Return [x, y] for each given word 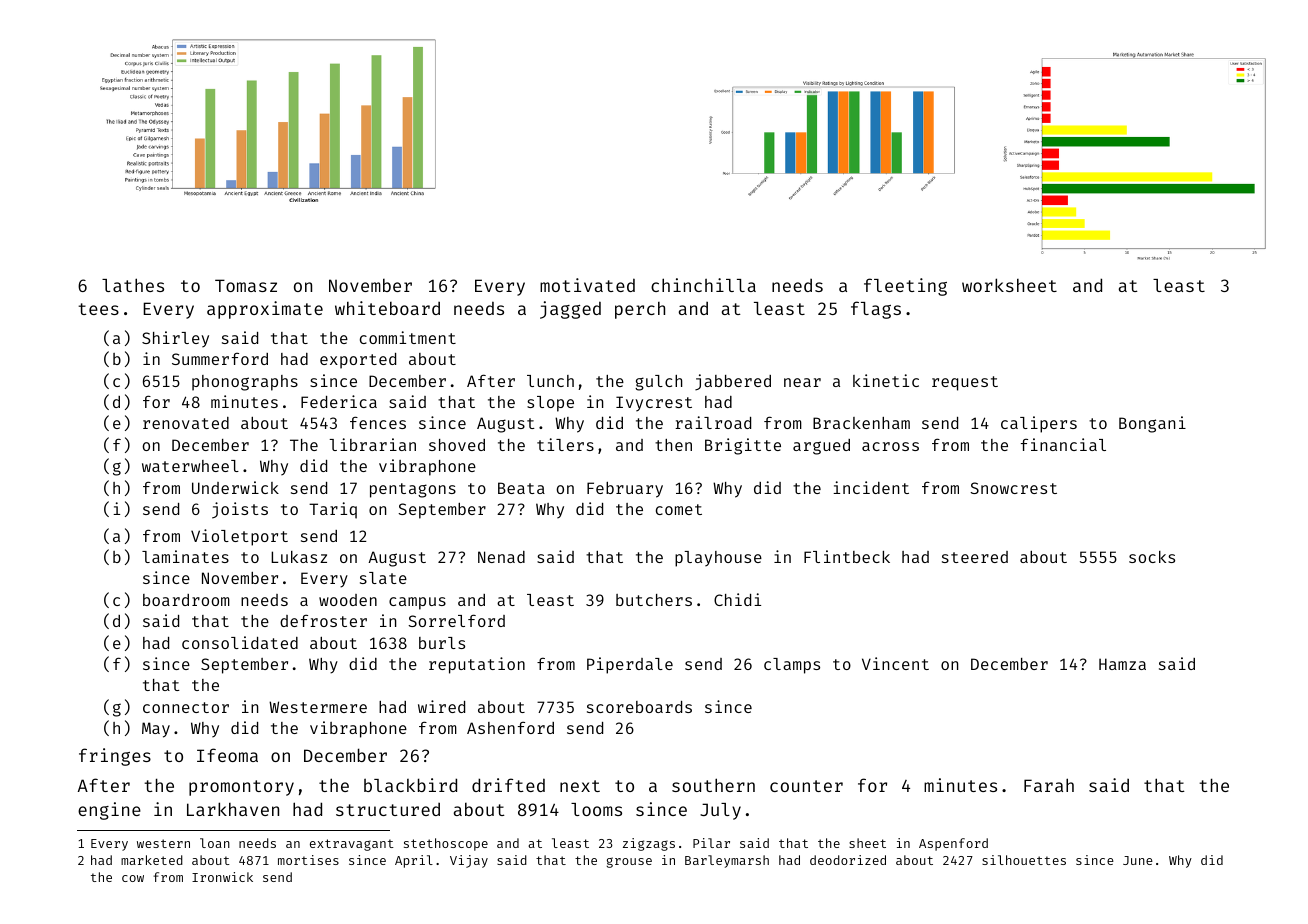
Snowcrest [1013, 488]
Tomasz [246, 285]
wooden [348, 600]
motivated [587, 285]
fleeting [905, 287]
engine [109, 811]
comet [679, 509]
